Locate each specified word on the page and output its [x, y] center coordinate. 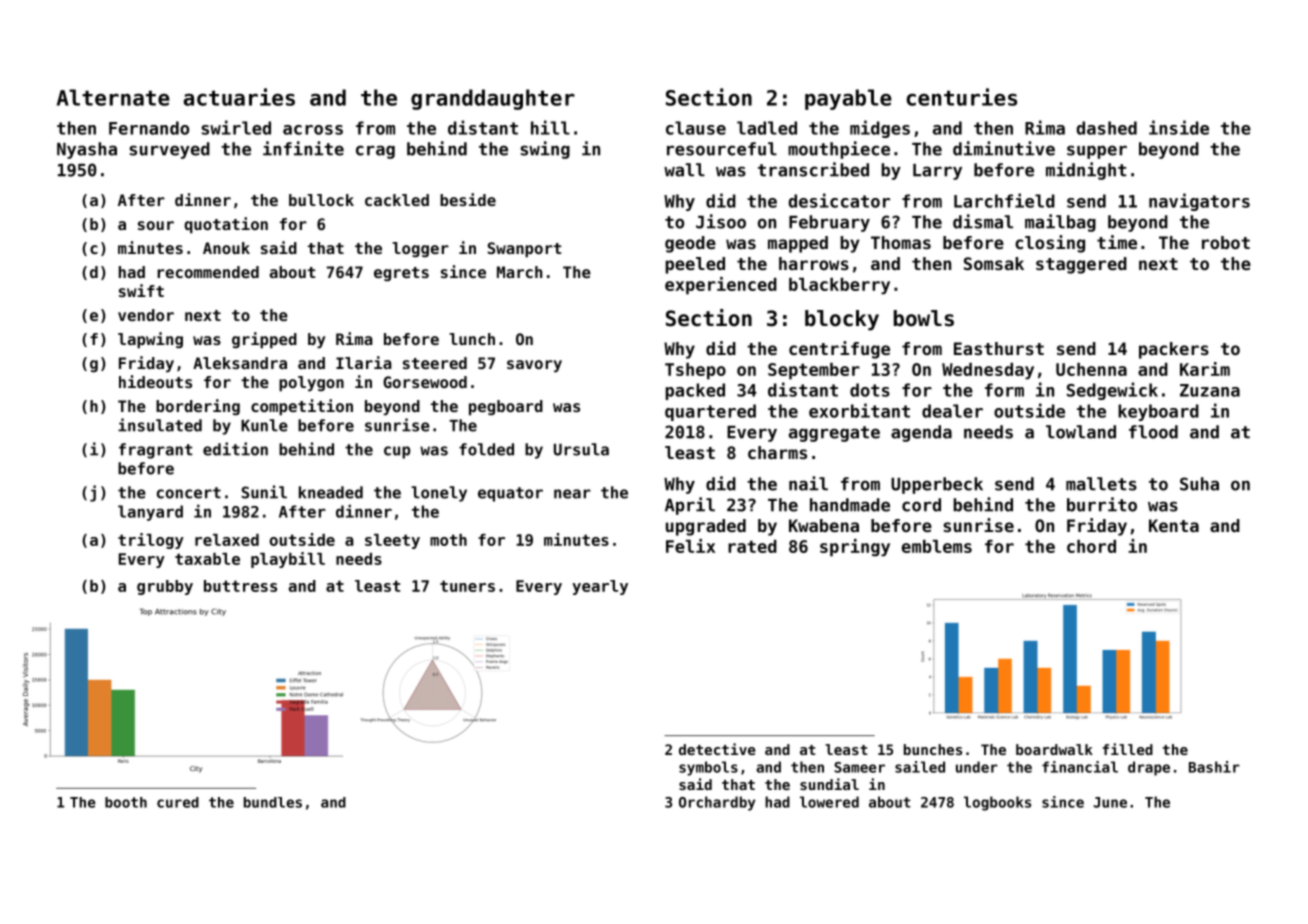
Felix [690, 546]
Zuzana [1210, 390]
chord [1091, 546]
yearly [600, 587]
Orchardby [717, 803]
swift [141, 290]
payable [848, 99]
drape [1149, 768]
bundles [273, 802]
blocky [842, 320]
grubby [165, 587]
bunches [933, 749]
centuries [961, 97]
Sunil [264, 492]
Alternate [113, 97]
